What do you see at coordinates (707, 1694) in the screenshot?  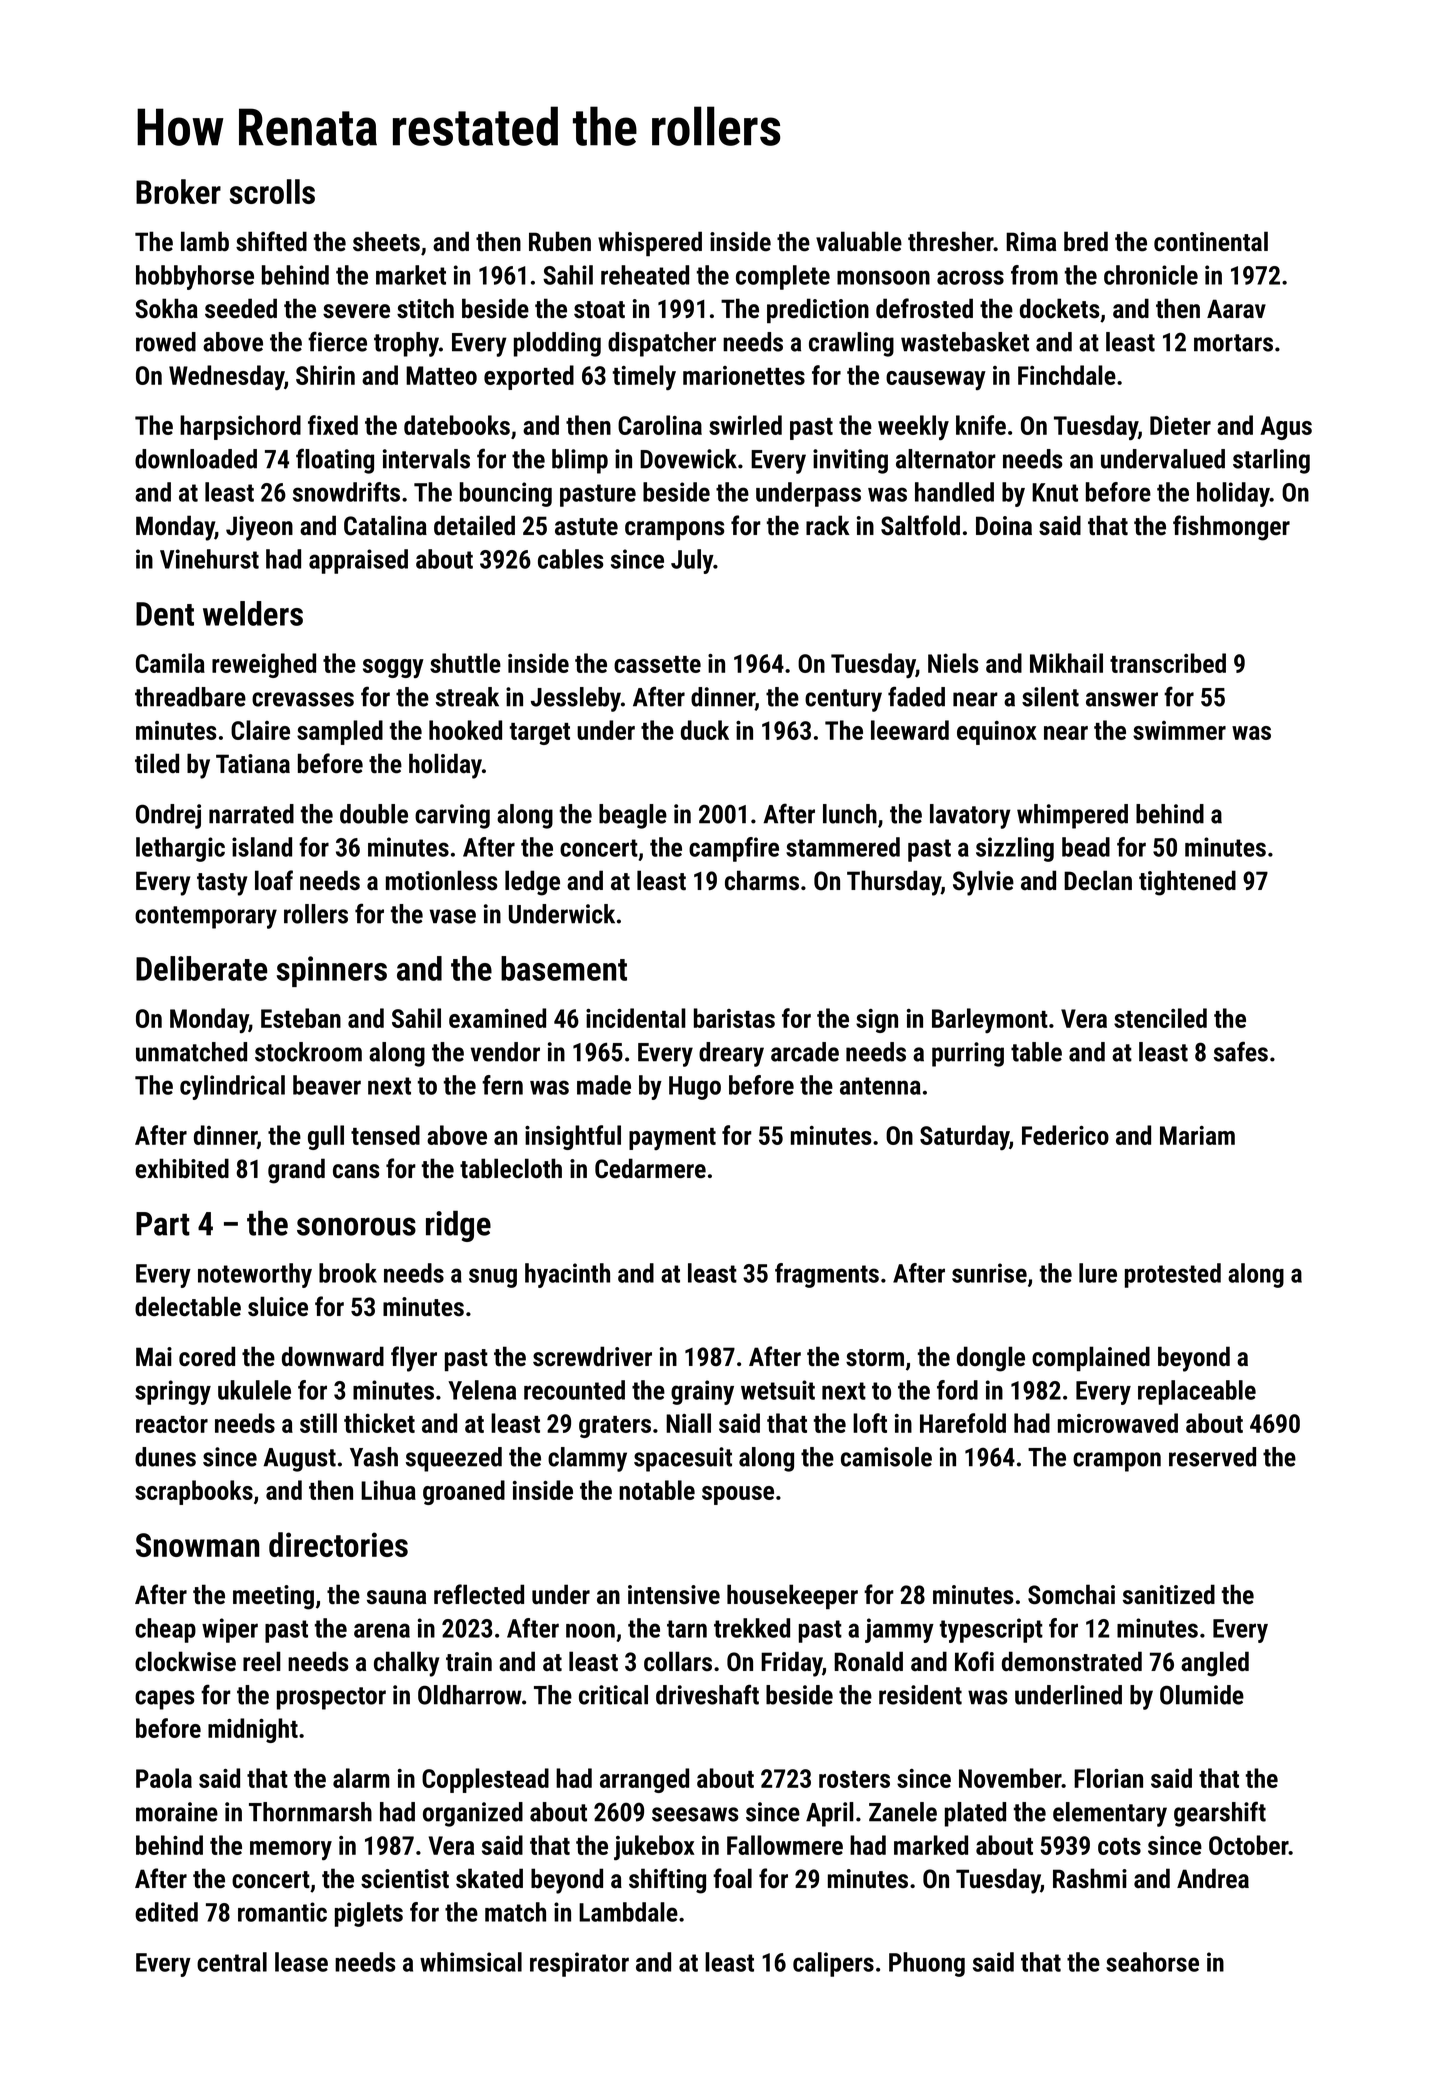 I see `driveshaft` at bounding box center [707, 1694].
